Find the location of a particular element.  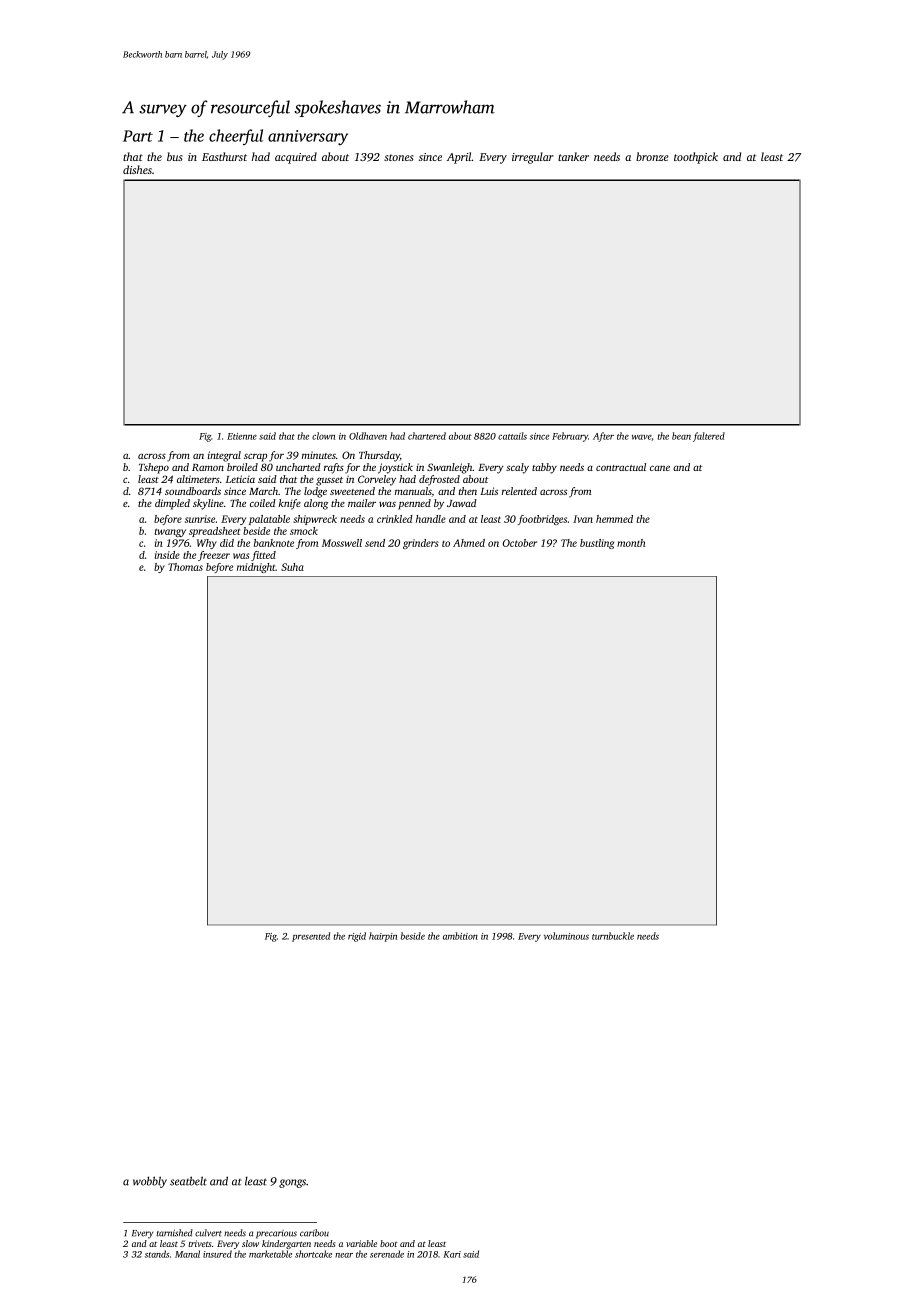

turnbuckle is located at coordinates (613, 936).
